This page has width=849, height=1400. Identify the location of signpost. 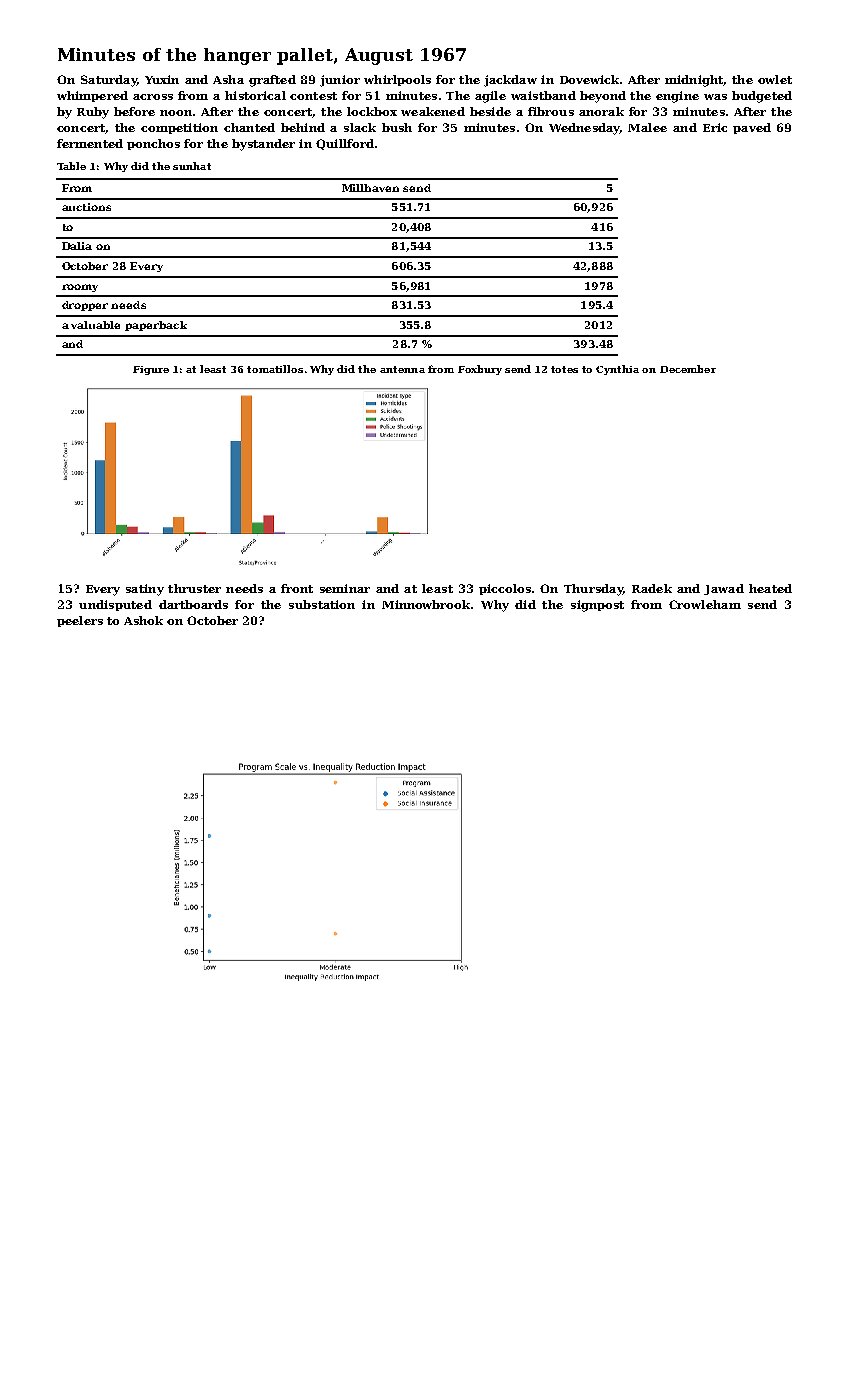
(597, 606).
